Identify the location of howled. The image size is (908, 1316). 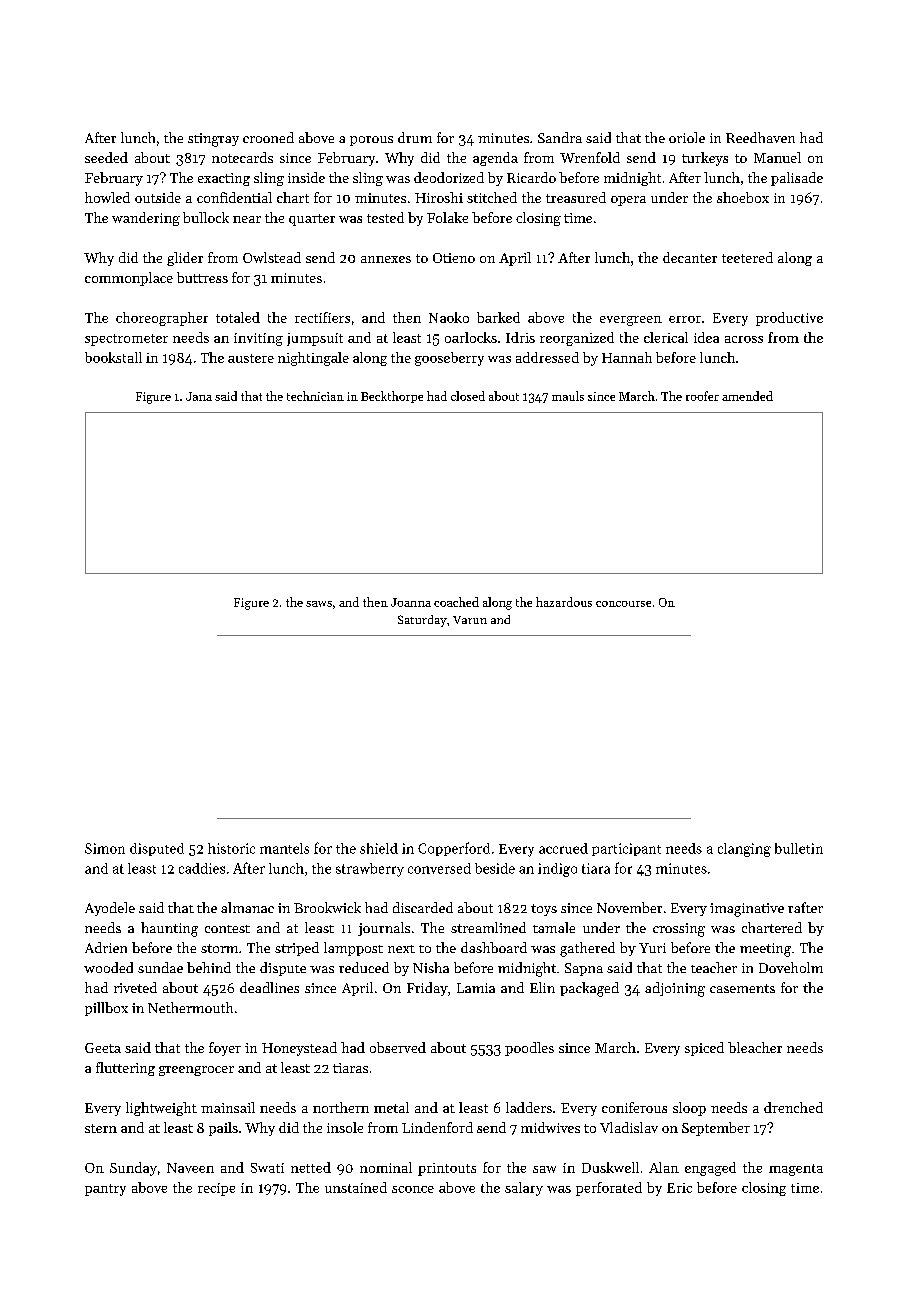
(107, 197).
